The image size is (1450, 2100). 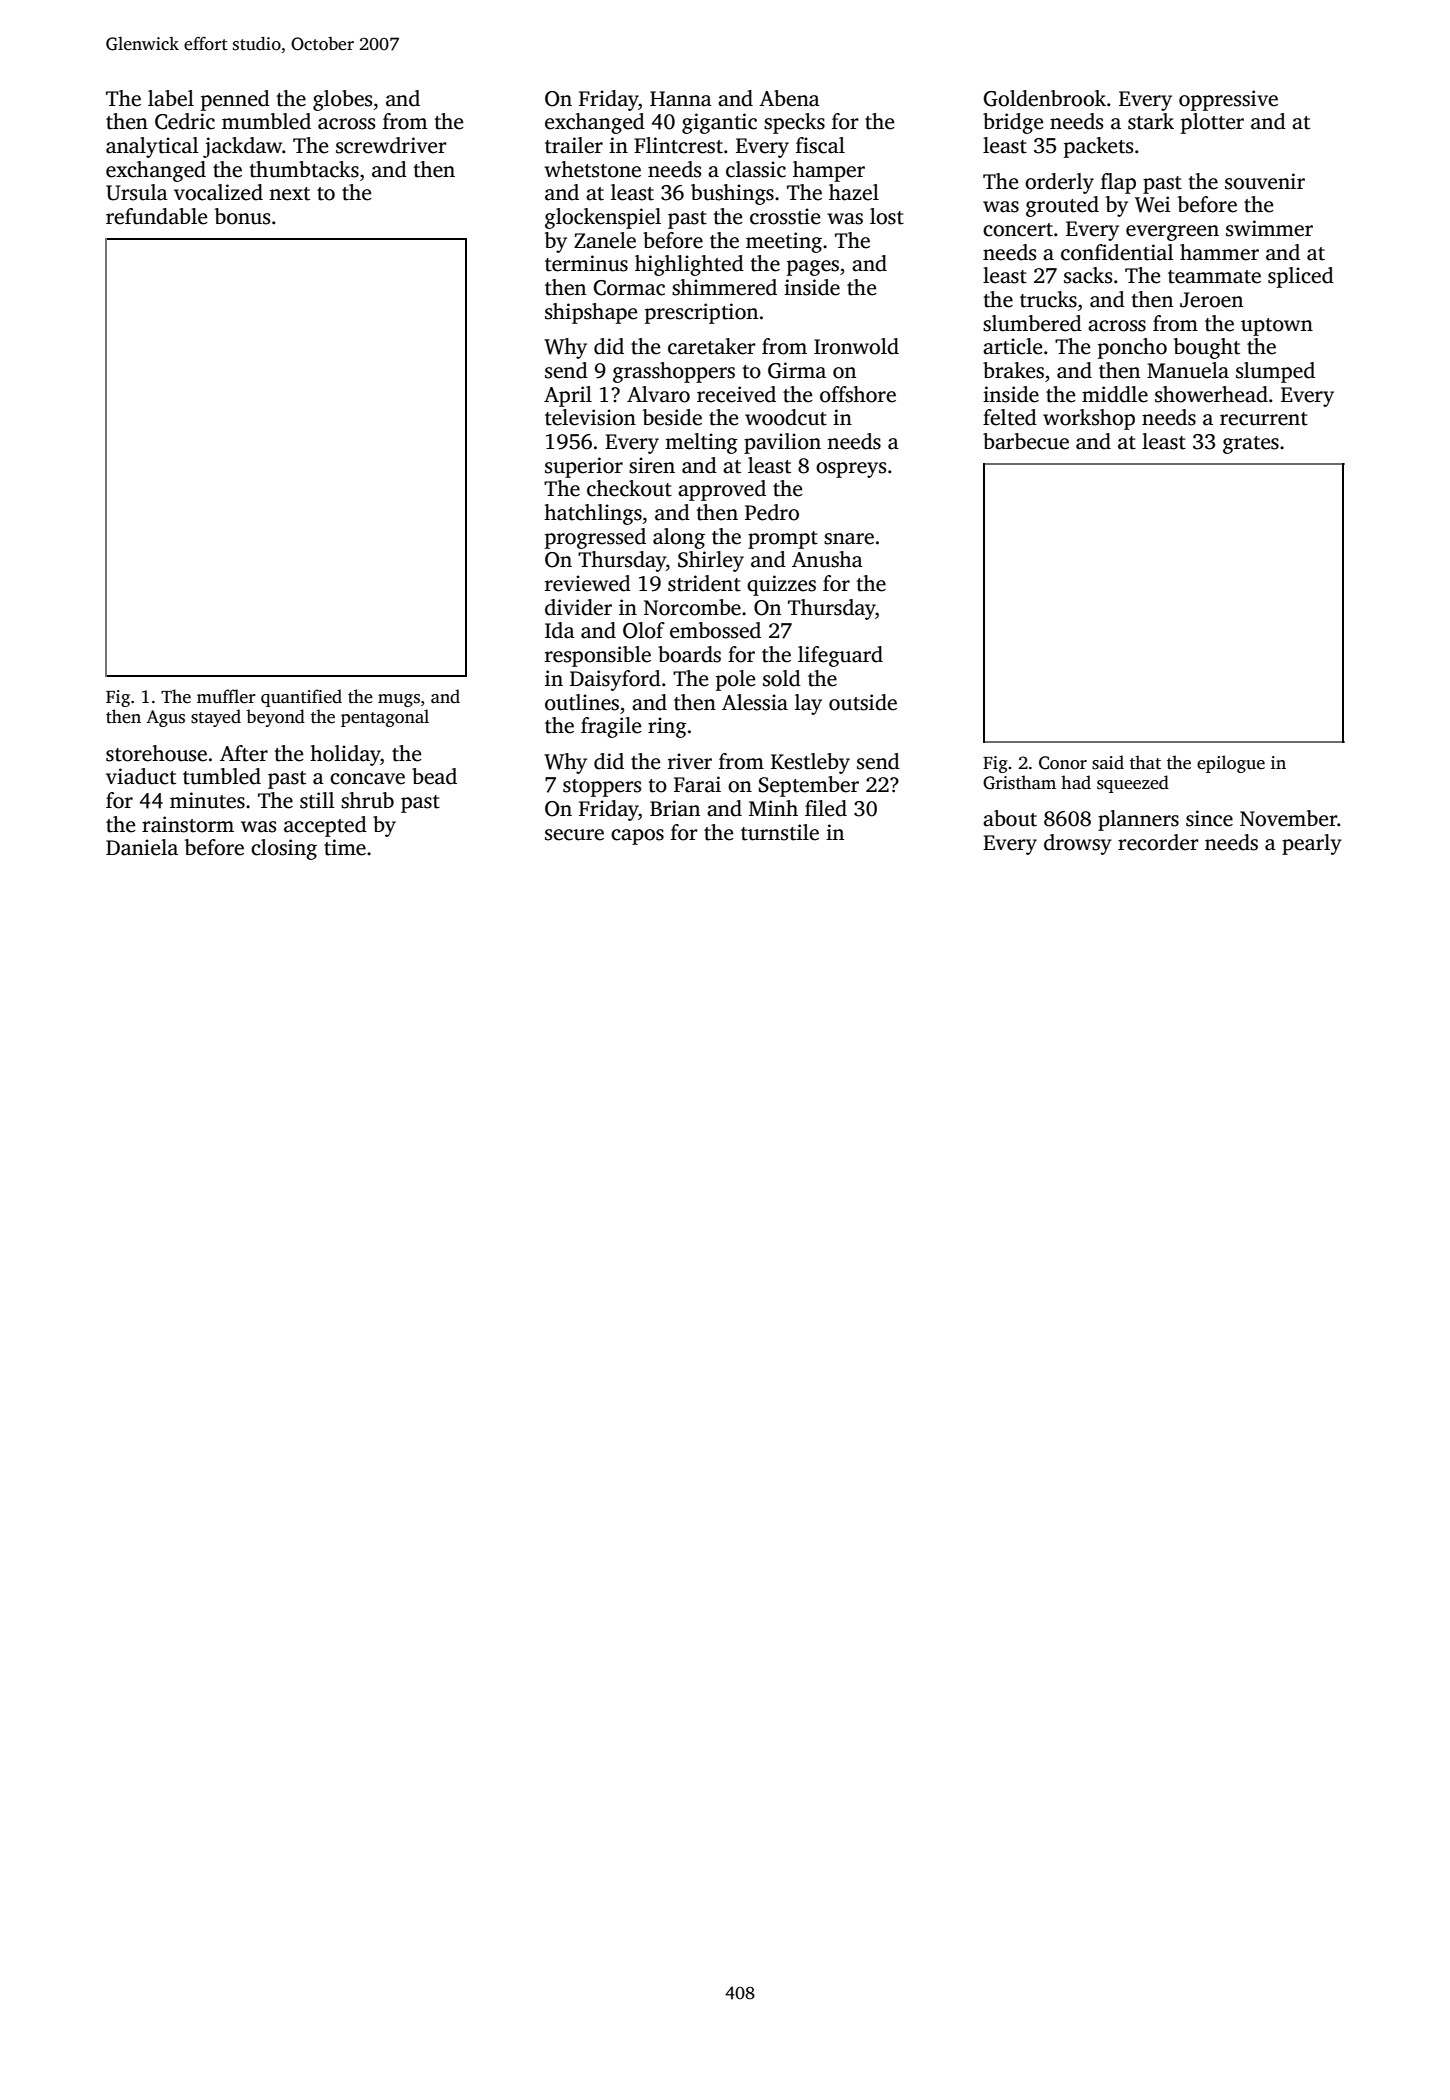 What do you see at coordinates (629, 288) in the screenshot?
I see `Cormac` at bounding box center [629, 288].
